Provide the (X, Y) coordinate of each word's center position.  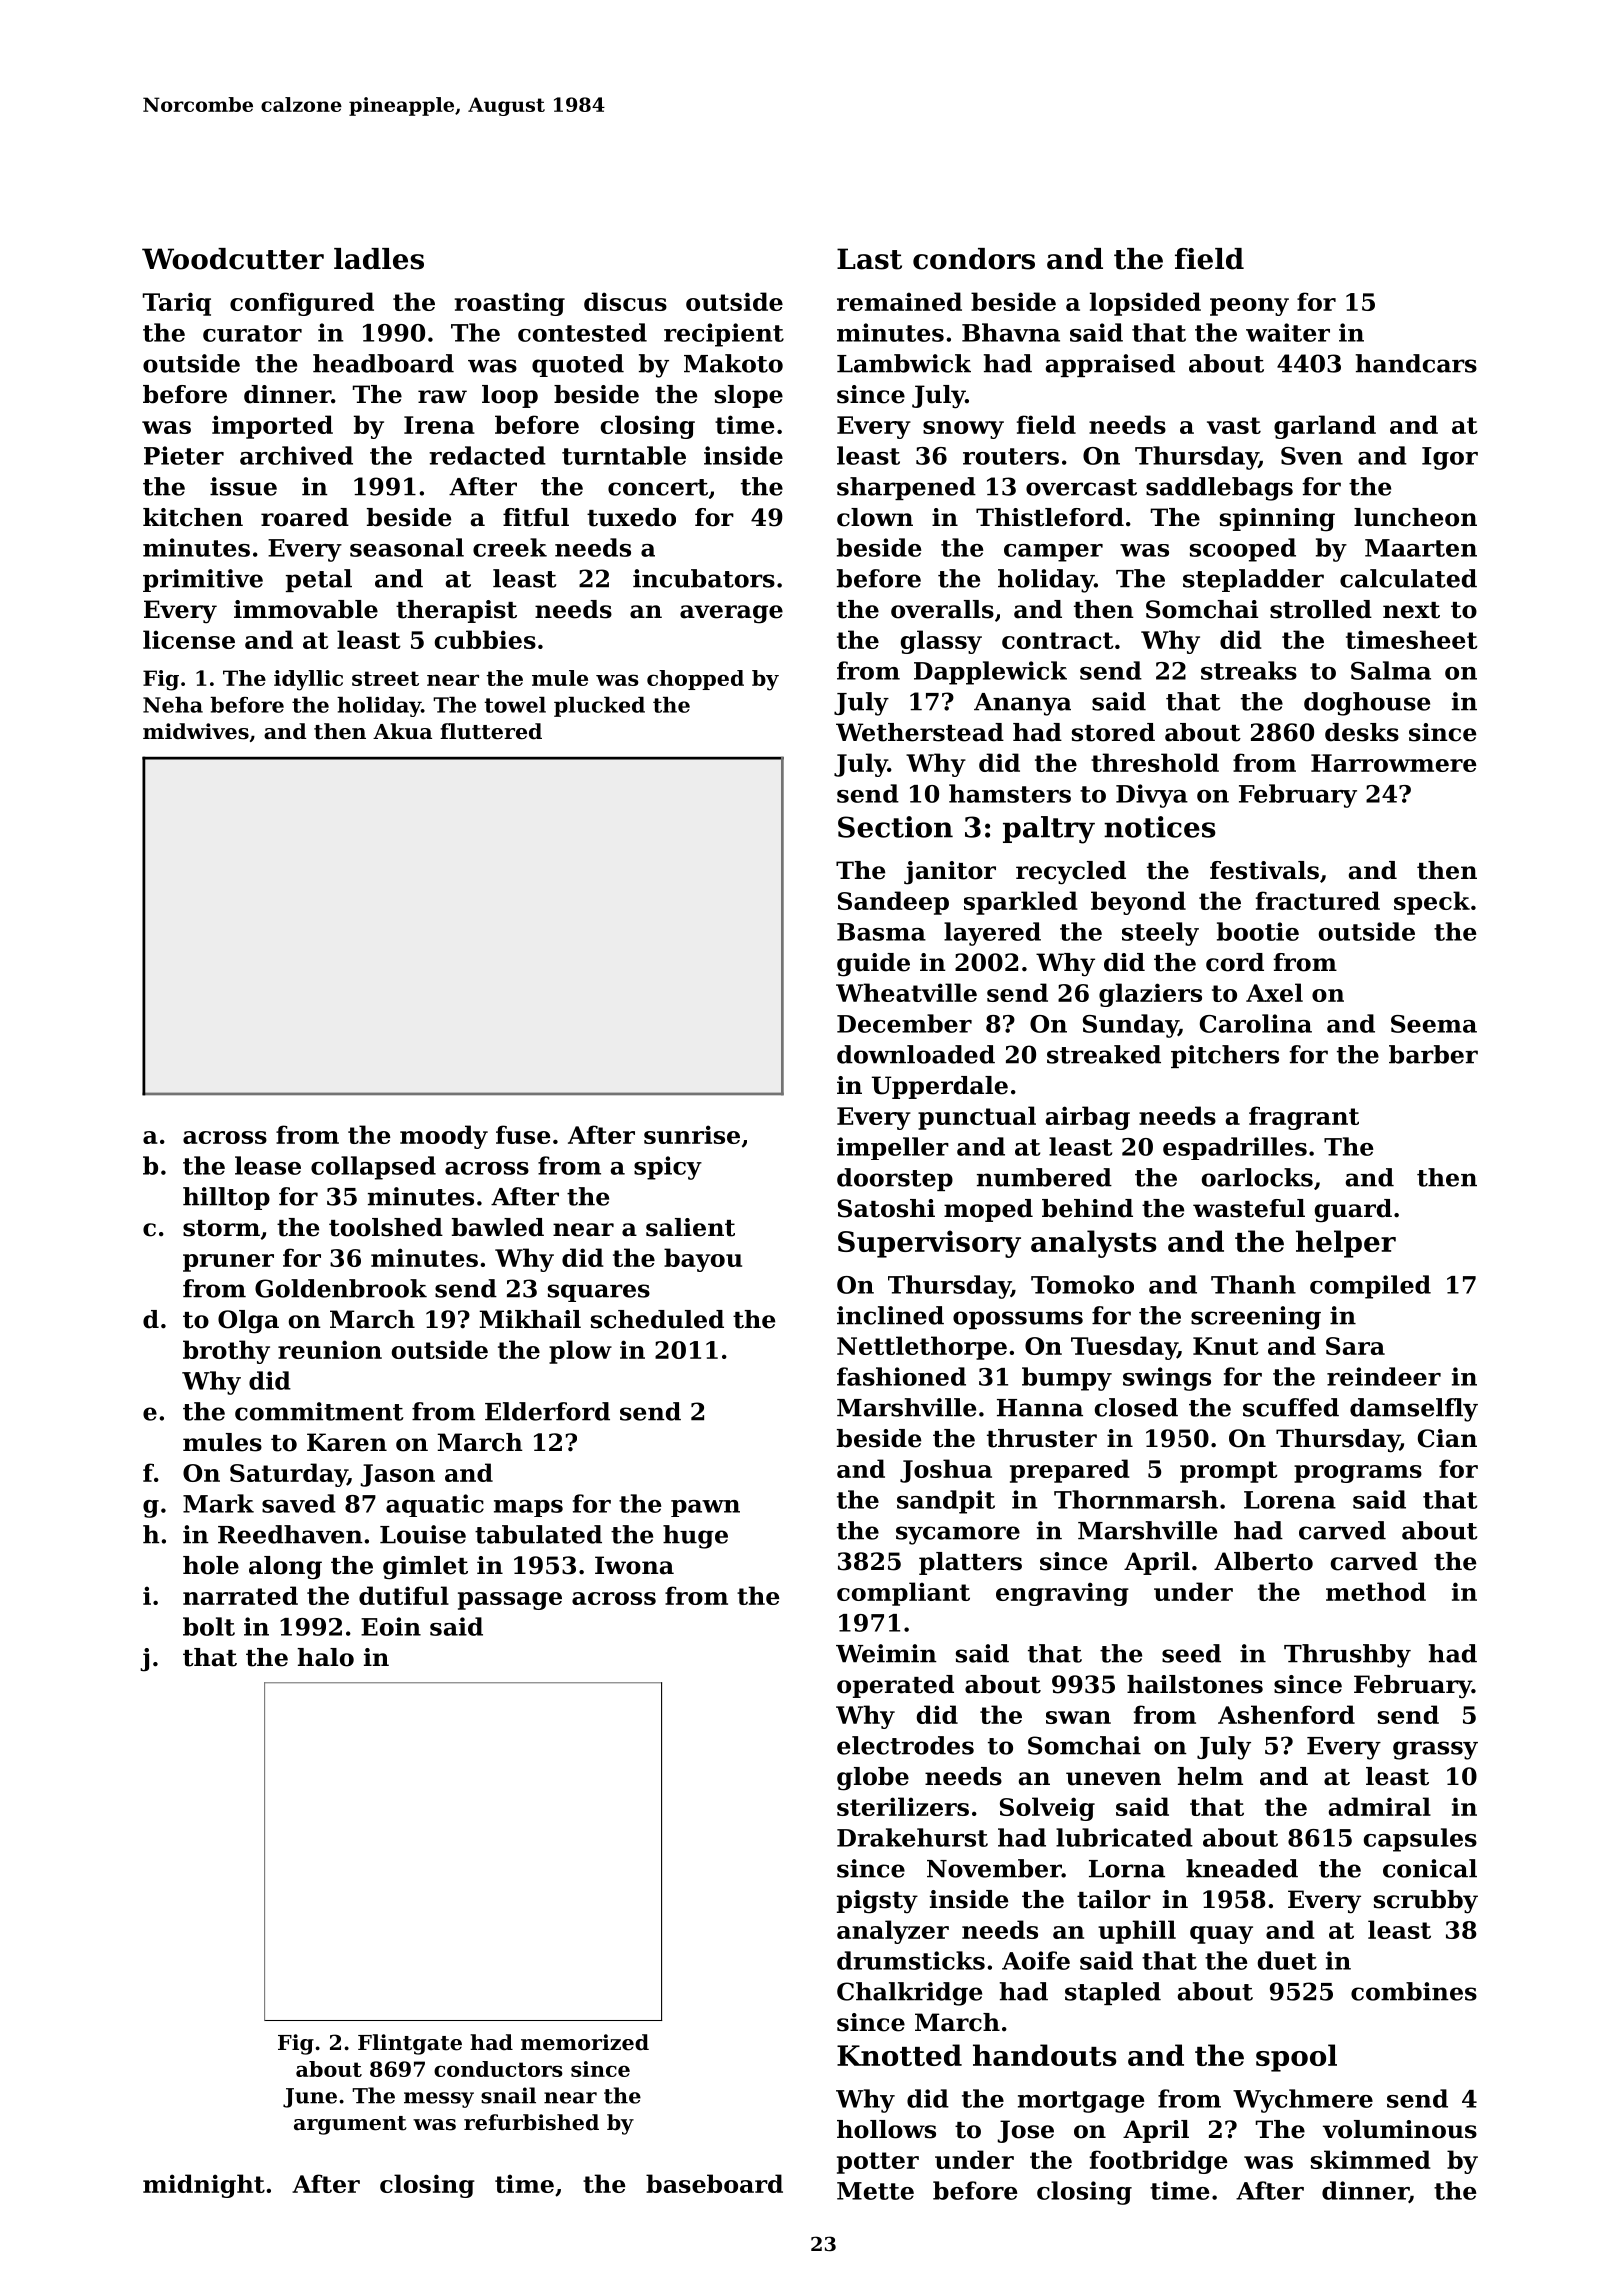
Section (895, 827)
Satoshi (886, 1208)
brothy (226, 1352)
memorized (585, 2042)
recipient (724, 335)
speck (1432, 903)
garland (1325, 427)
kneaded (1242, 1868)
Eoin (391, 1626)
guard (1353, 1211)
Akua (402, 731)
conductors (498, 2069)
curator (252, 333)
